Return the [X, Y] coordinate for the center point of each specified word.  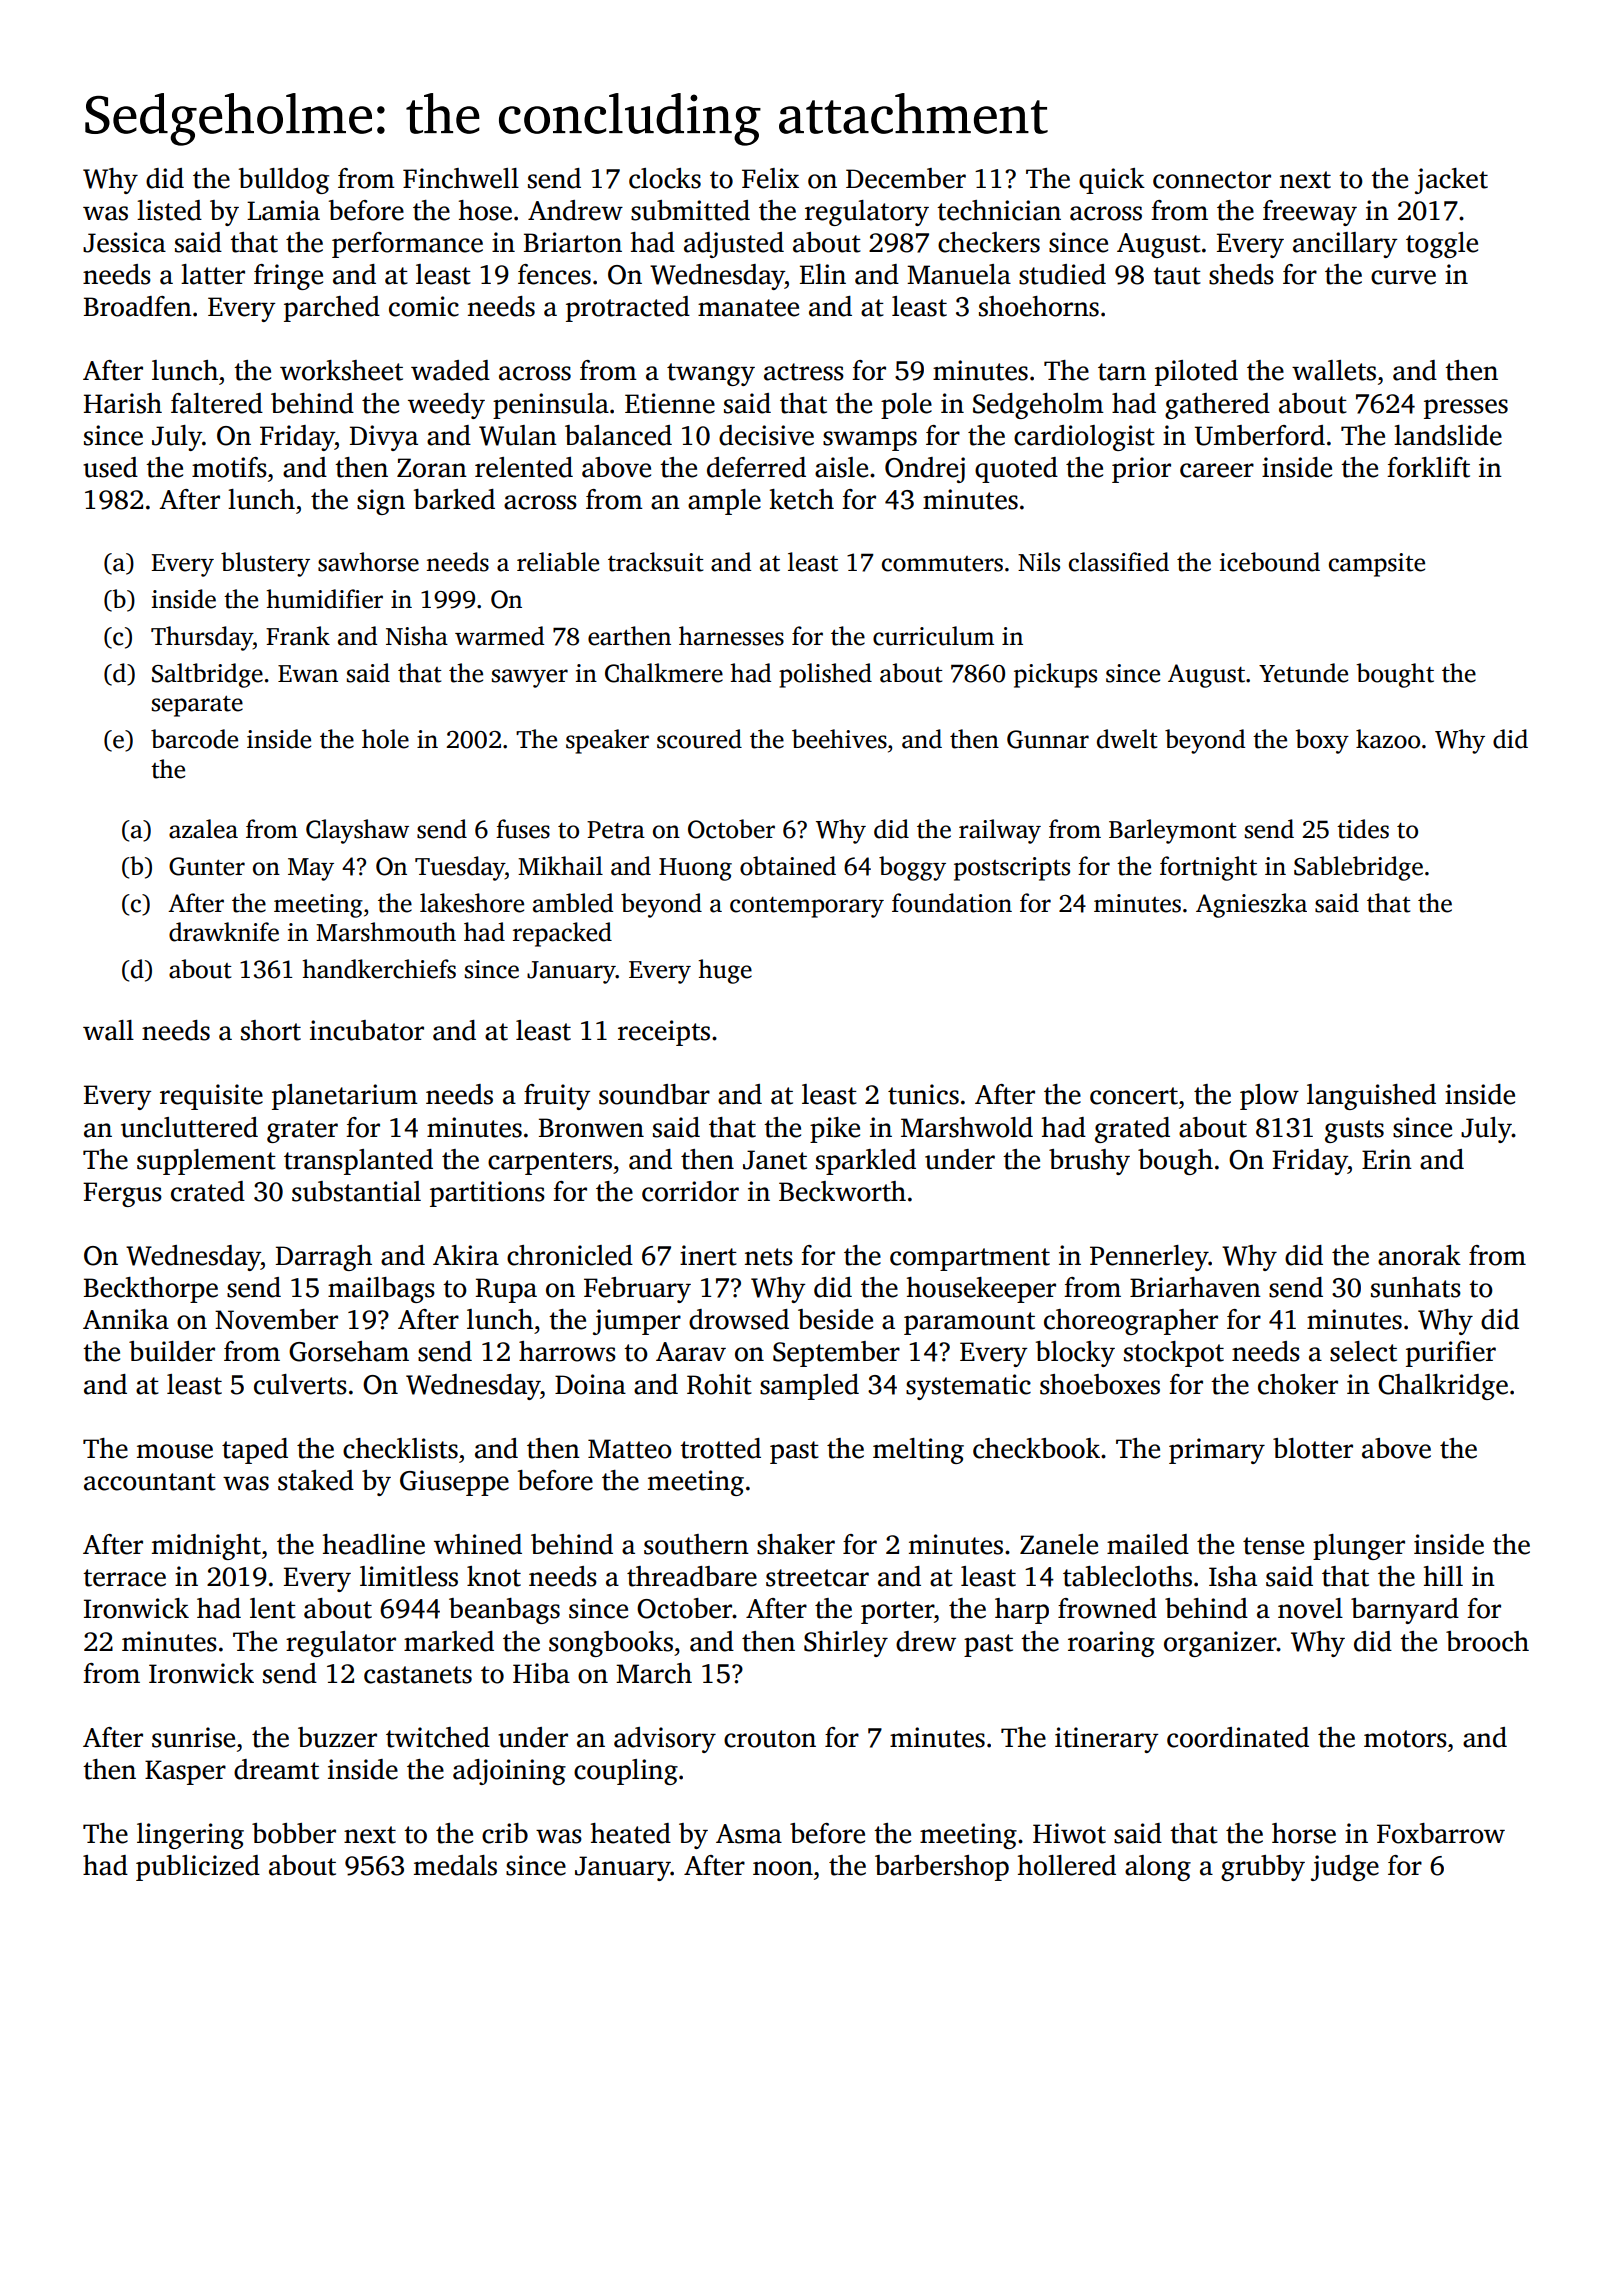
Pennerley [1149, 1258]
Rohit [719, 1384]
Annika [126, 1319]
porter [897, 1612]
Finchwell [461, 178]
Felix [770, 178]
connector [1212, 180]
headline [374, 1544]
